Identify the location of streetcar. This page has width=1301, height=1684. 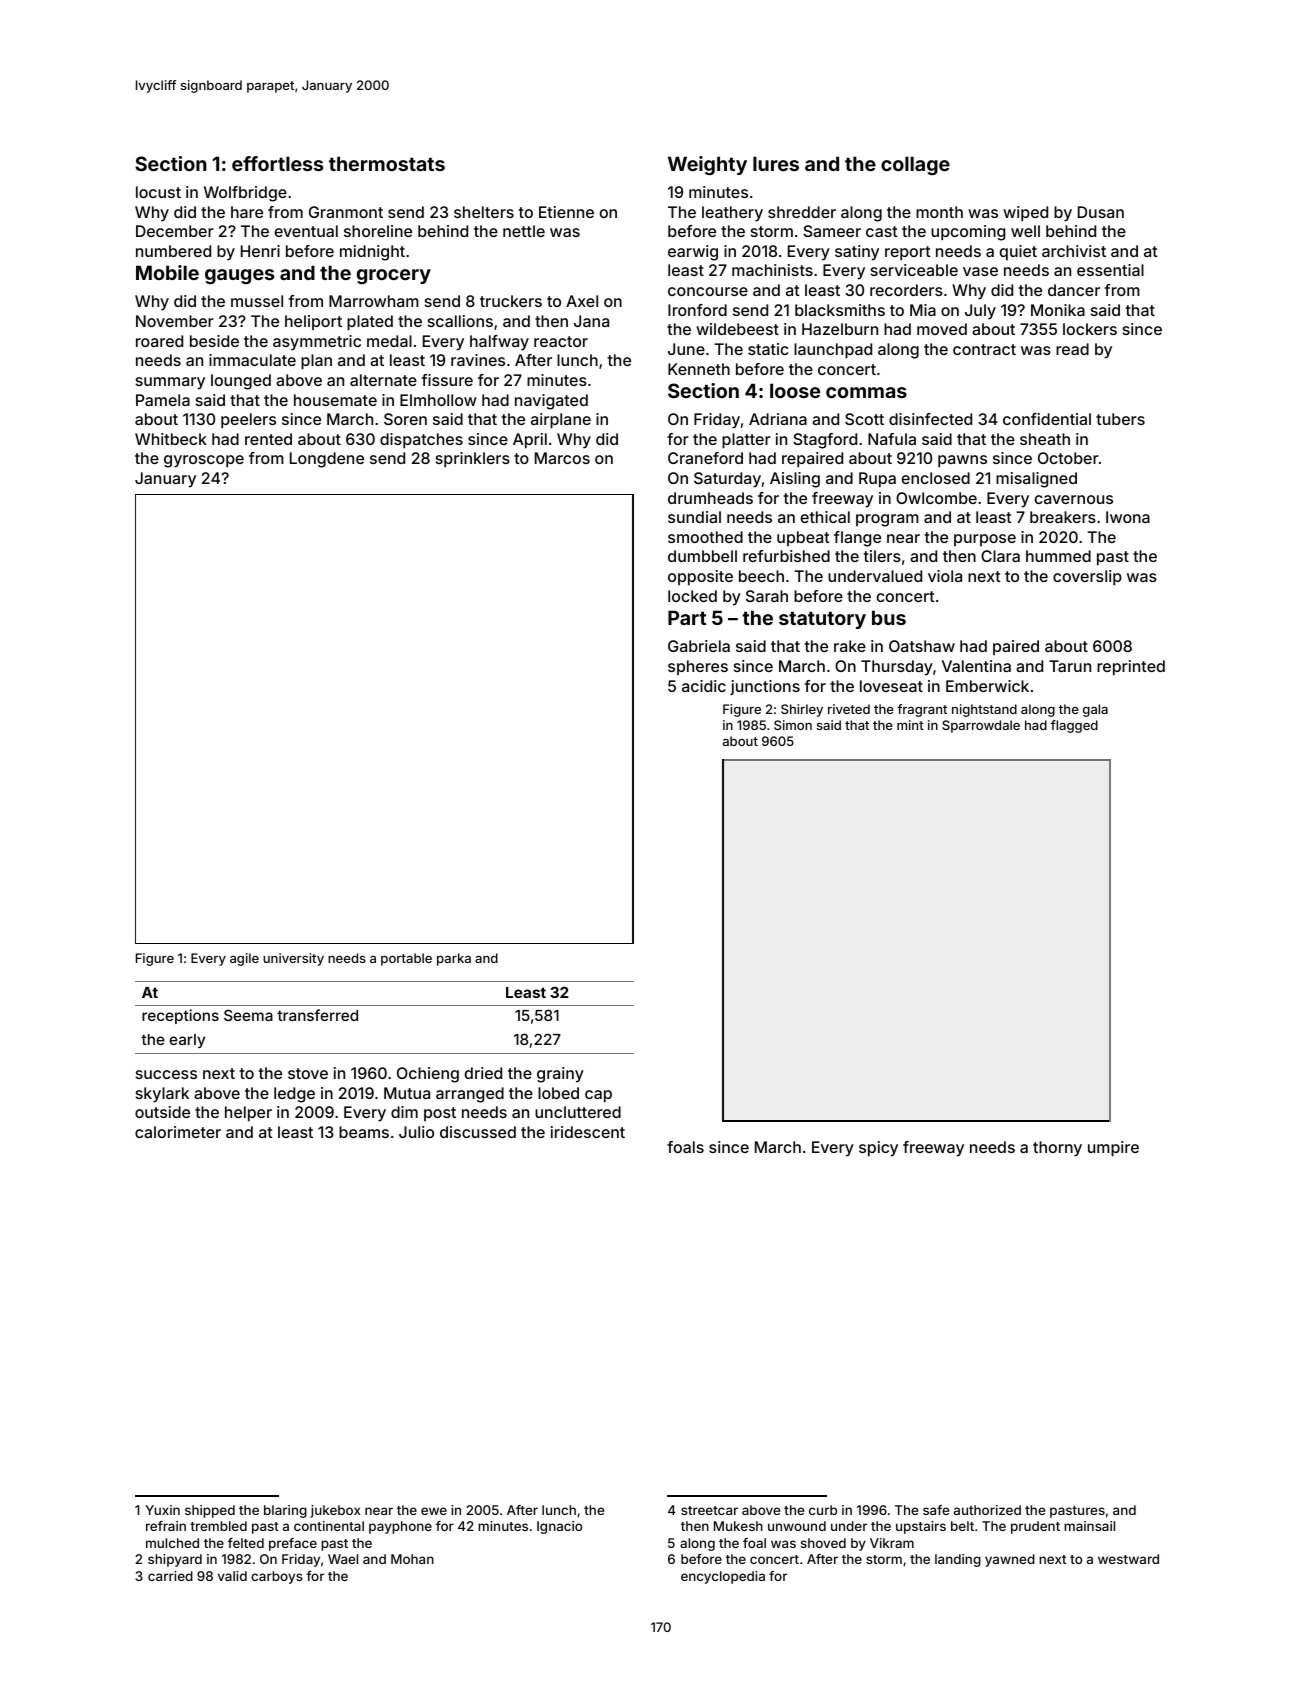
(709, 1510).
